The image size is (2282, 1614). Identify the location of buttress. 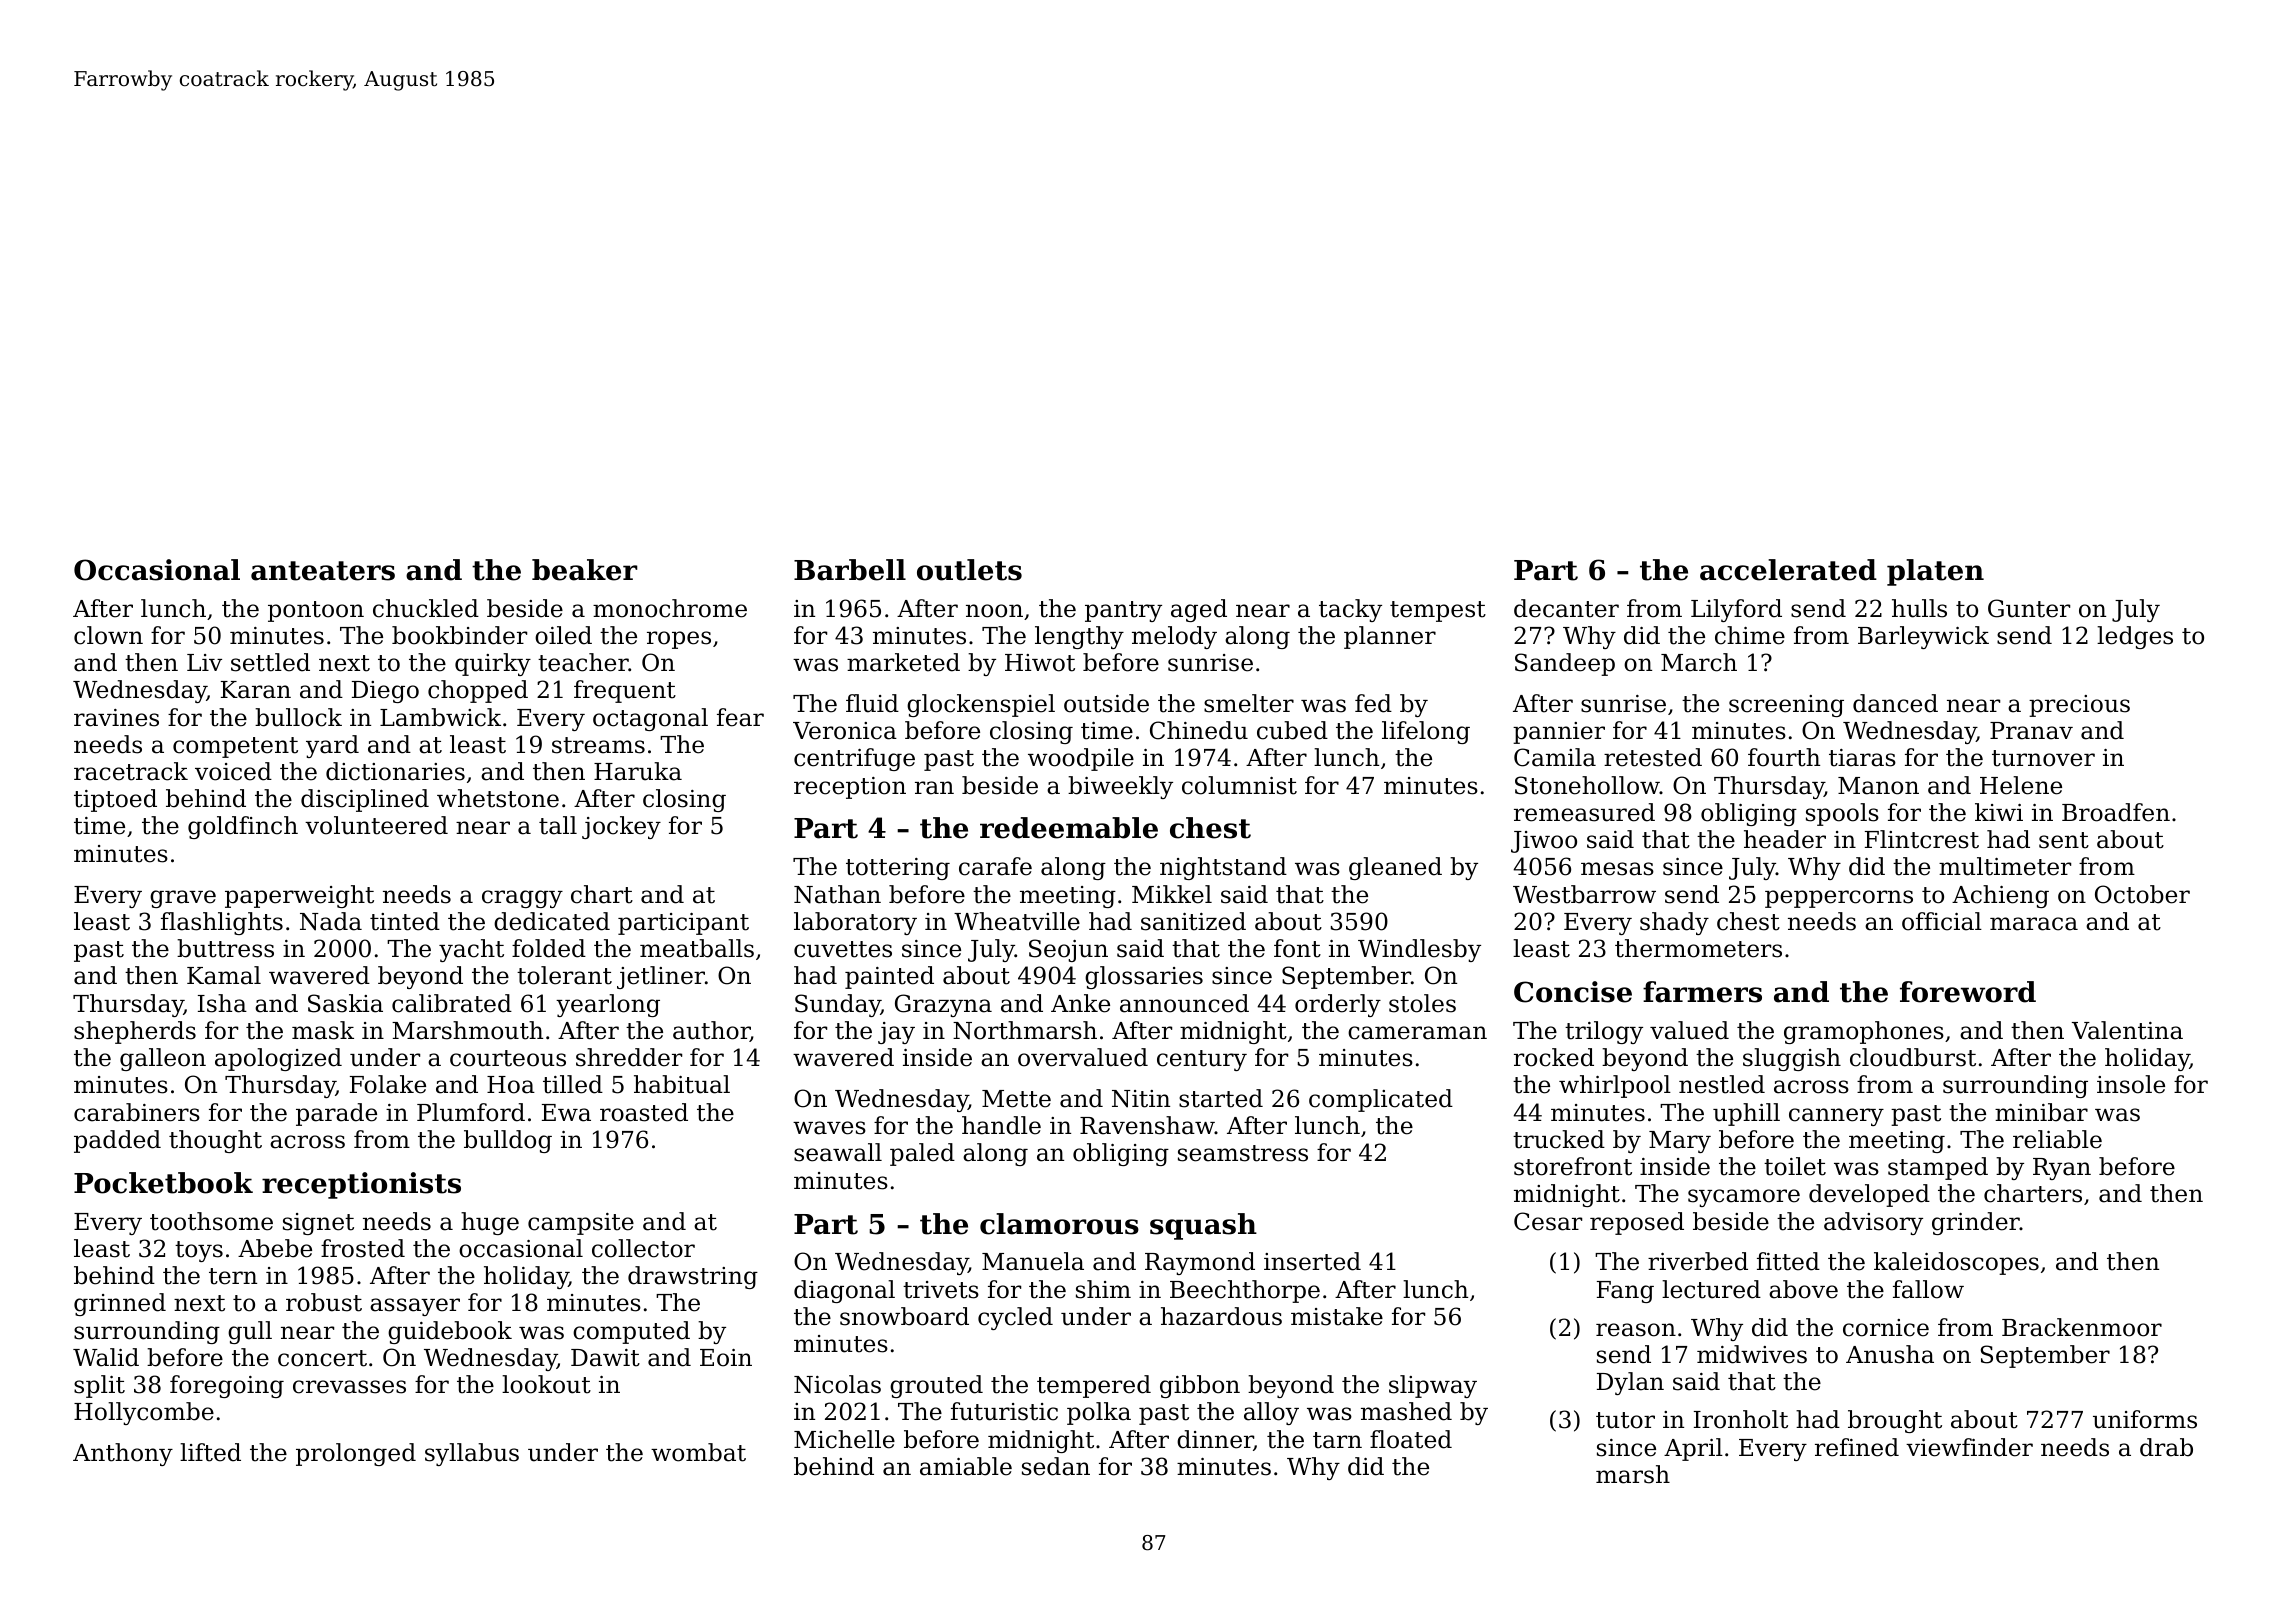
(225, 948).
